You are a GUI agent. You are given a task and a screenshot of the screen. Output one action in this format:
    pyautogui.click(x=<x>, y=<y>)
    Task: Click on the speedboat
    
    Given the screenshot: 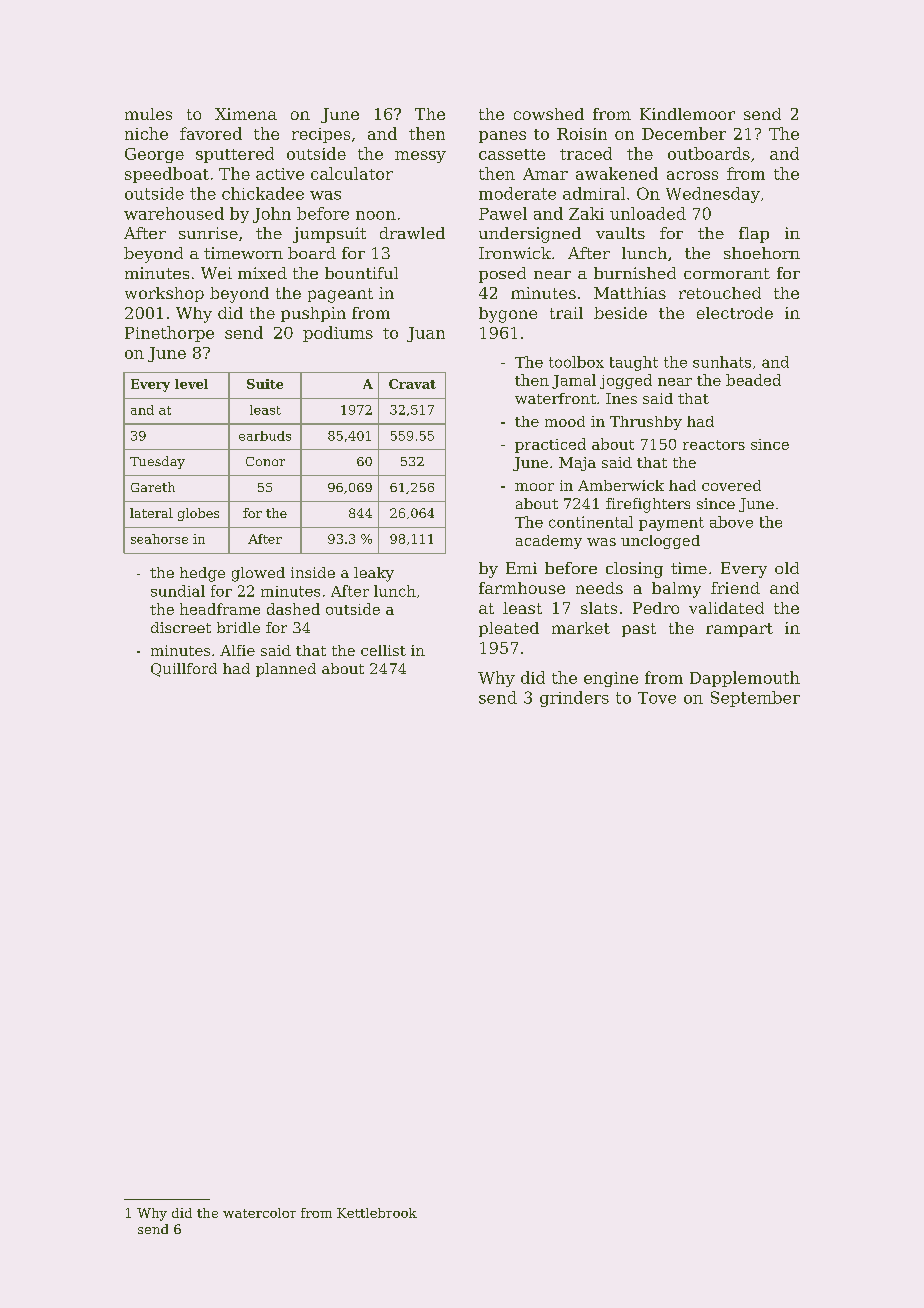 What is the action you would take?
    pyautogui.click(x=167, y=175)
